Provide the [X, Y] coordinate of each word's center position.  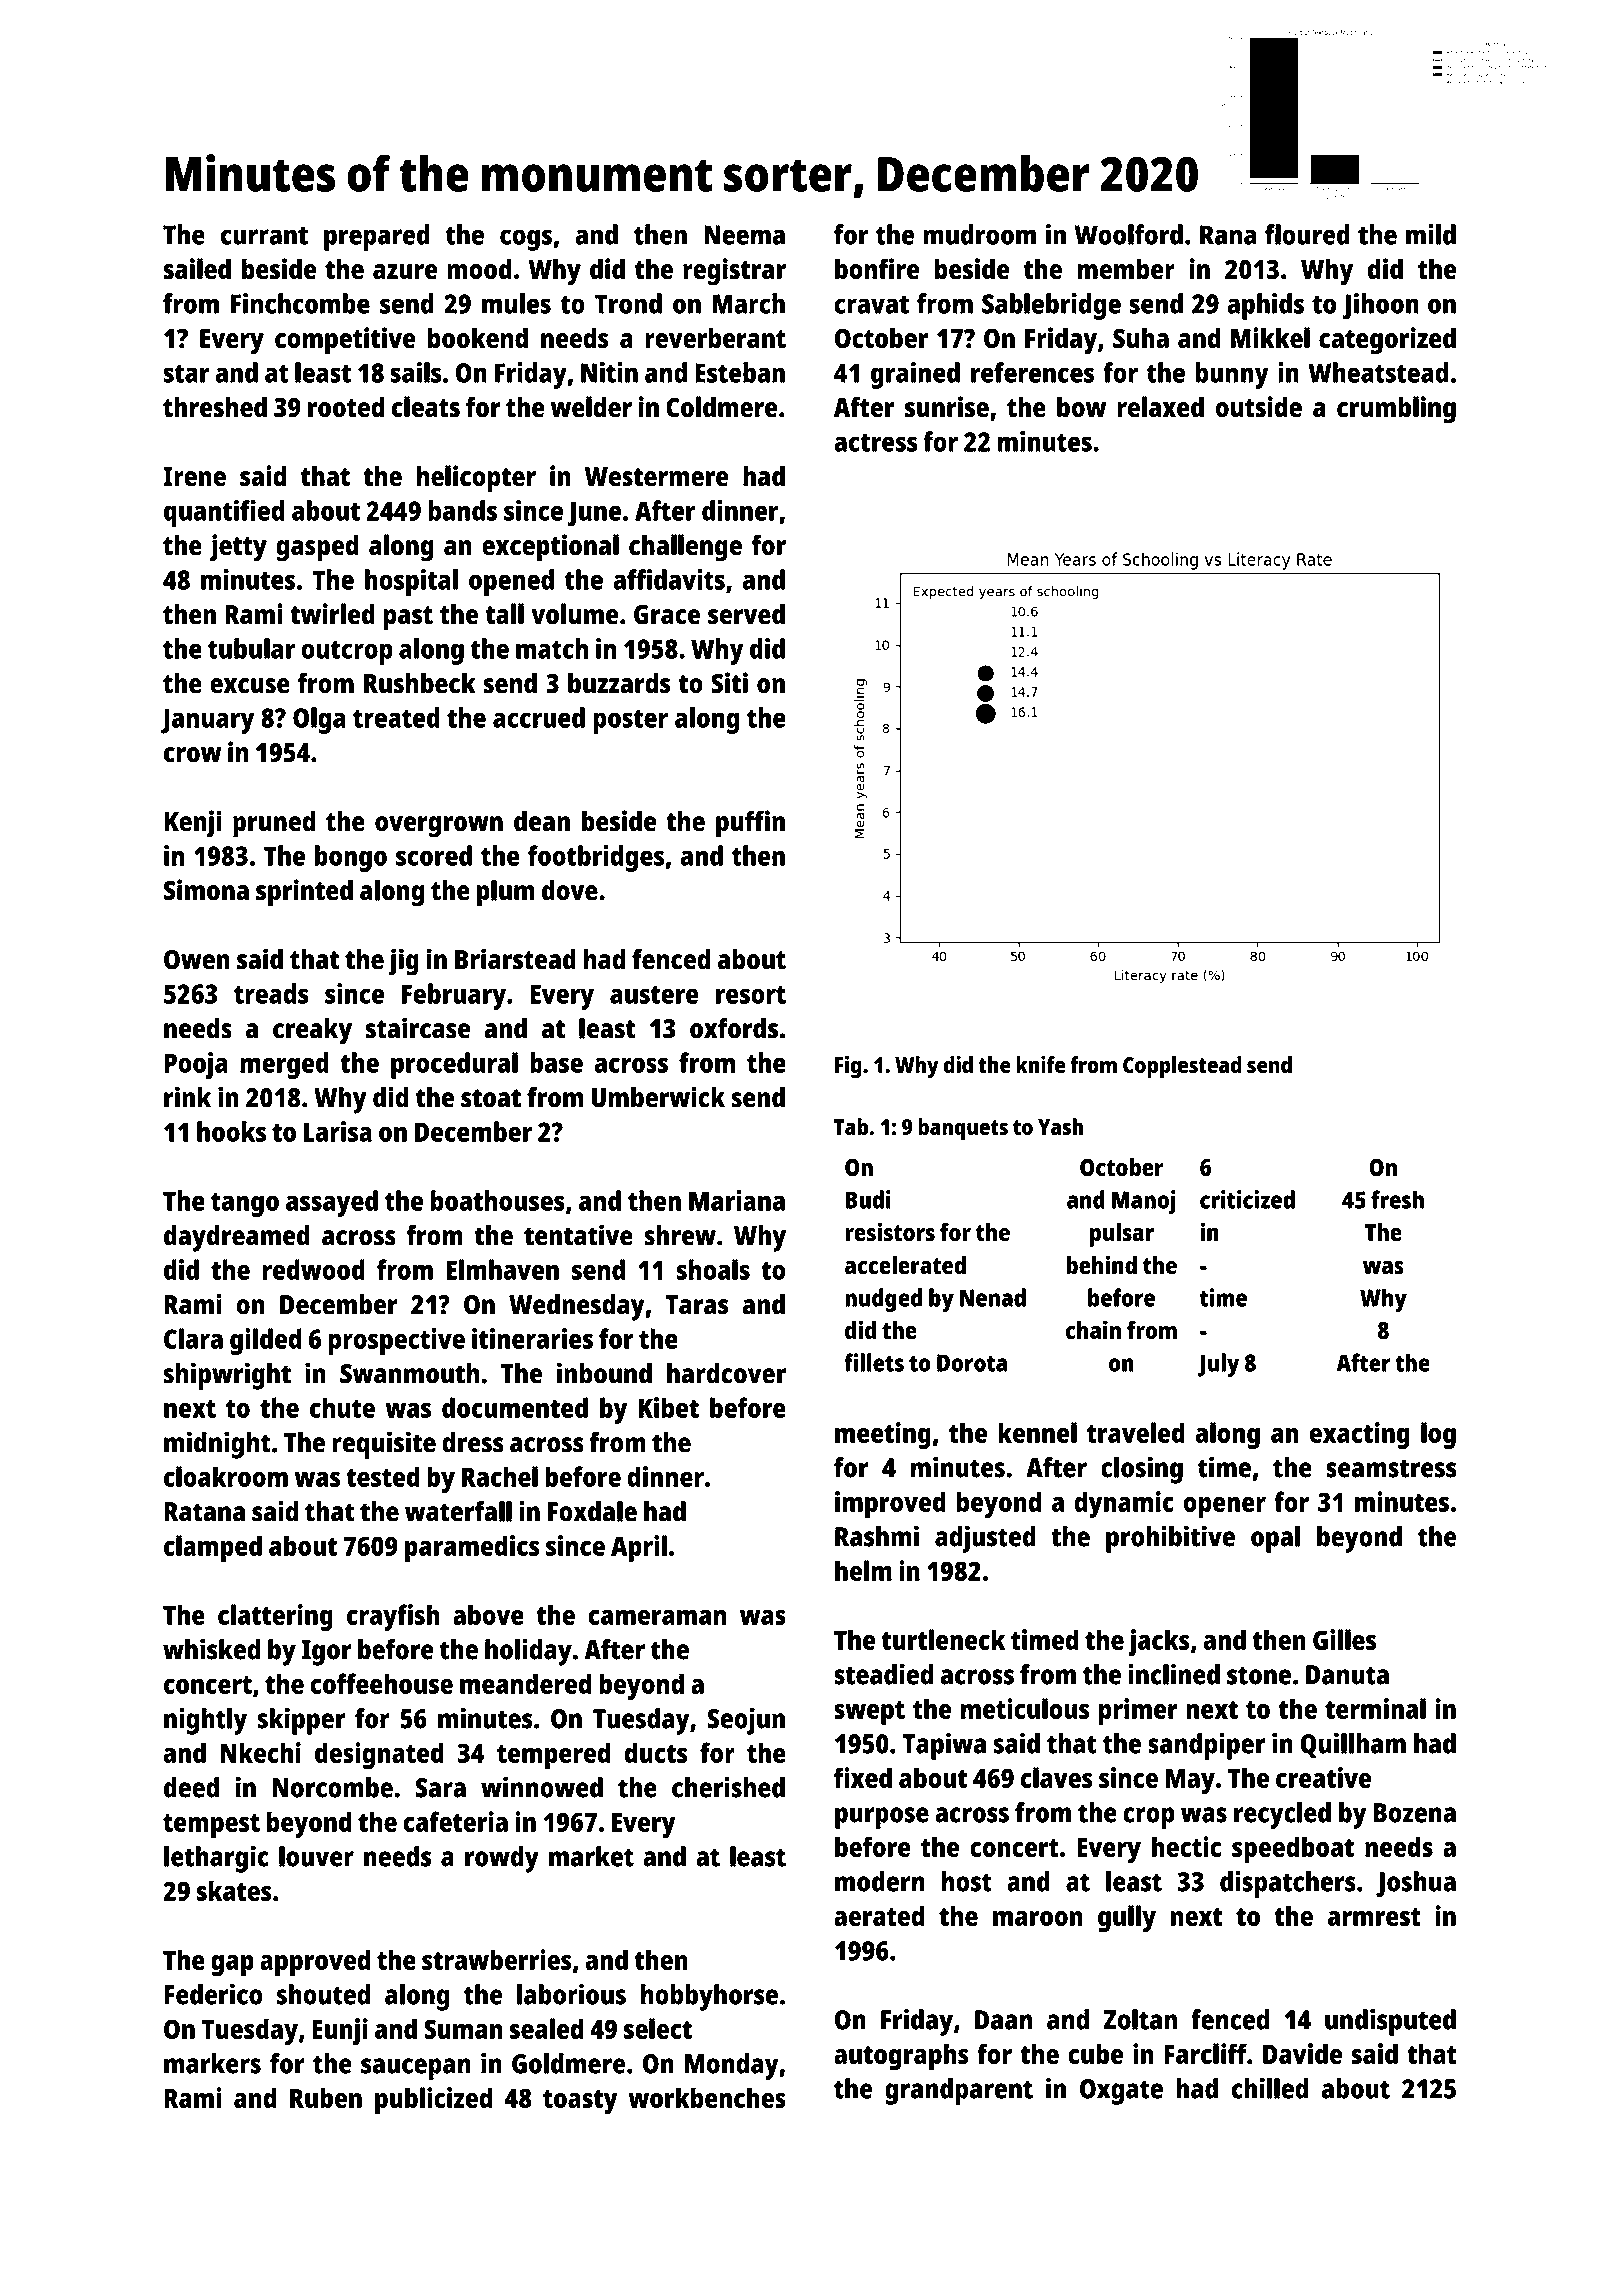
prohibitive [1170, 1539]
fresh [1397, 1199]
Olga [319, 720]
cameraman [657, 1617]
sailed [197, 269]
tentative [578, 1235]
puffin [750, 824]
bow [1081, 407]
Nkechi [261, 1752]
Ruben [326, 2097]
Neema [744, 235]
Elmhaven [503, 1269]
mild [1431, 234]
